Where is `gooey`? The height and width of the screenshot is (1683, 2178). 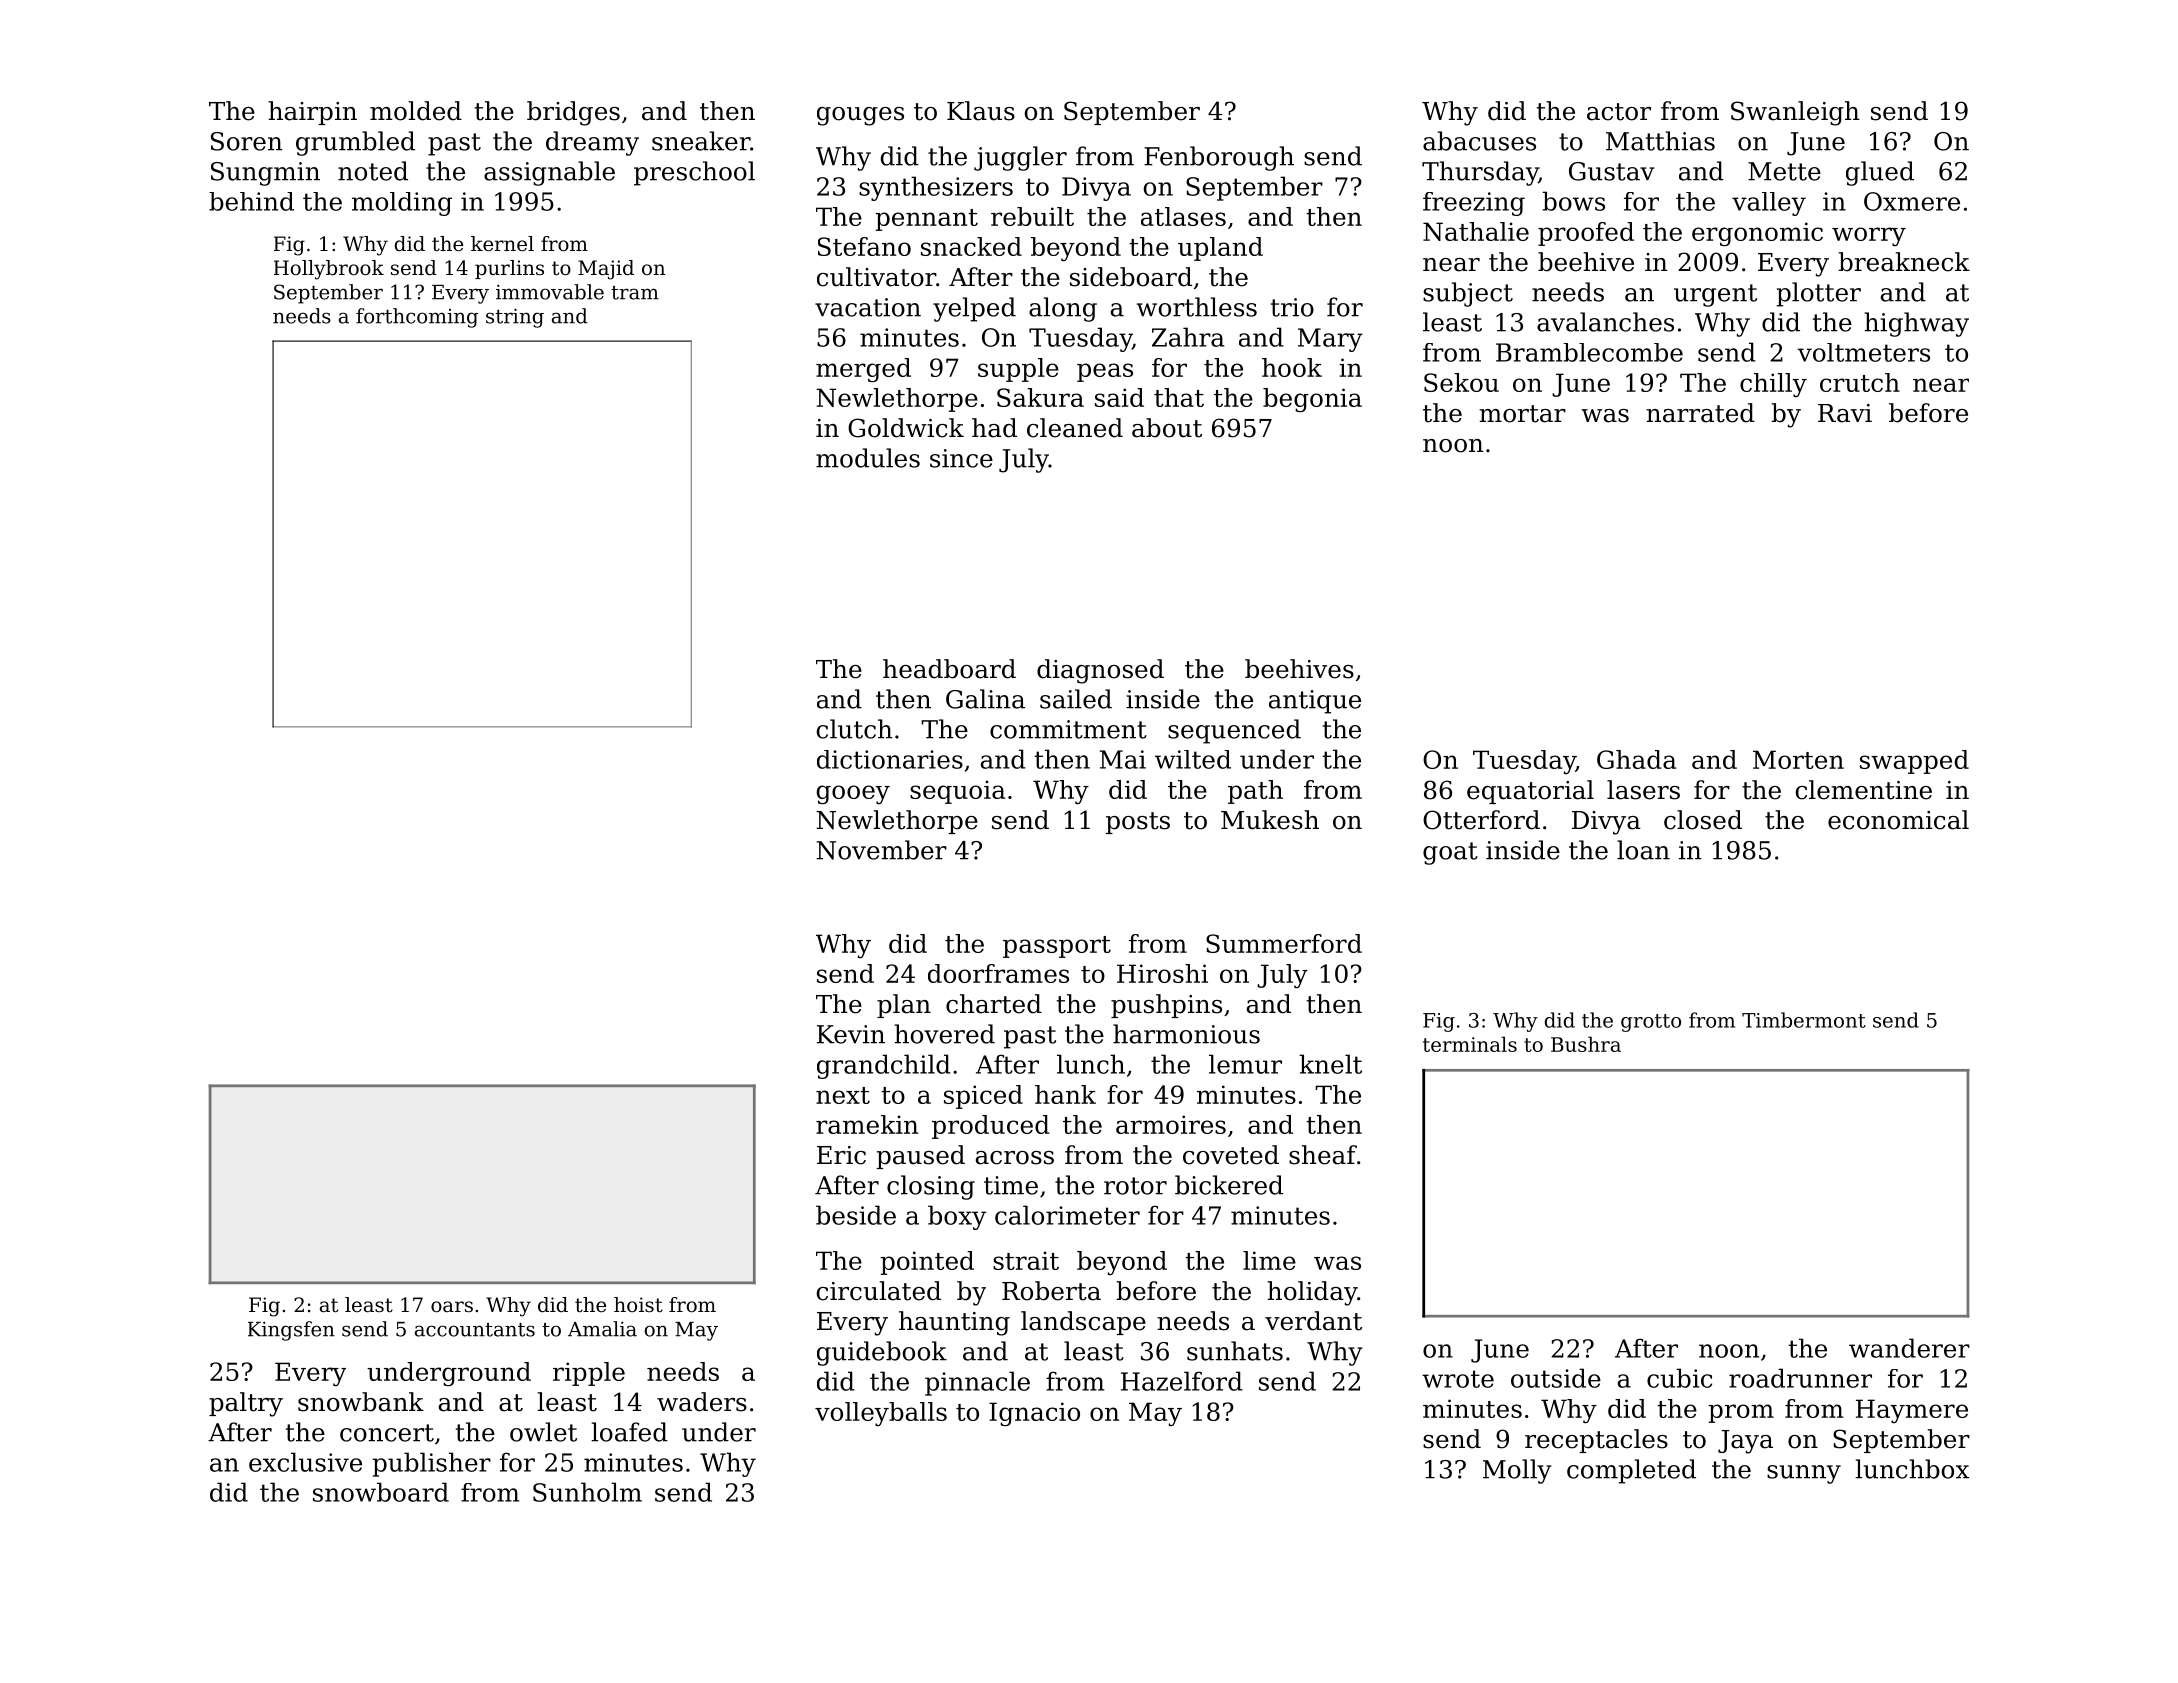
gooey is located at coordinates (853, 794).
